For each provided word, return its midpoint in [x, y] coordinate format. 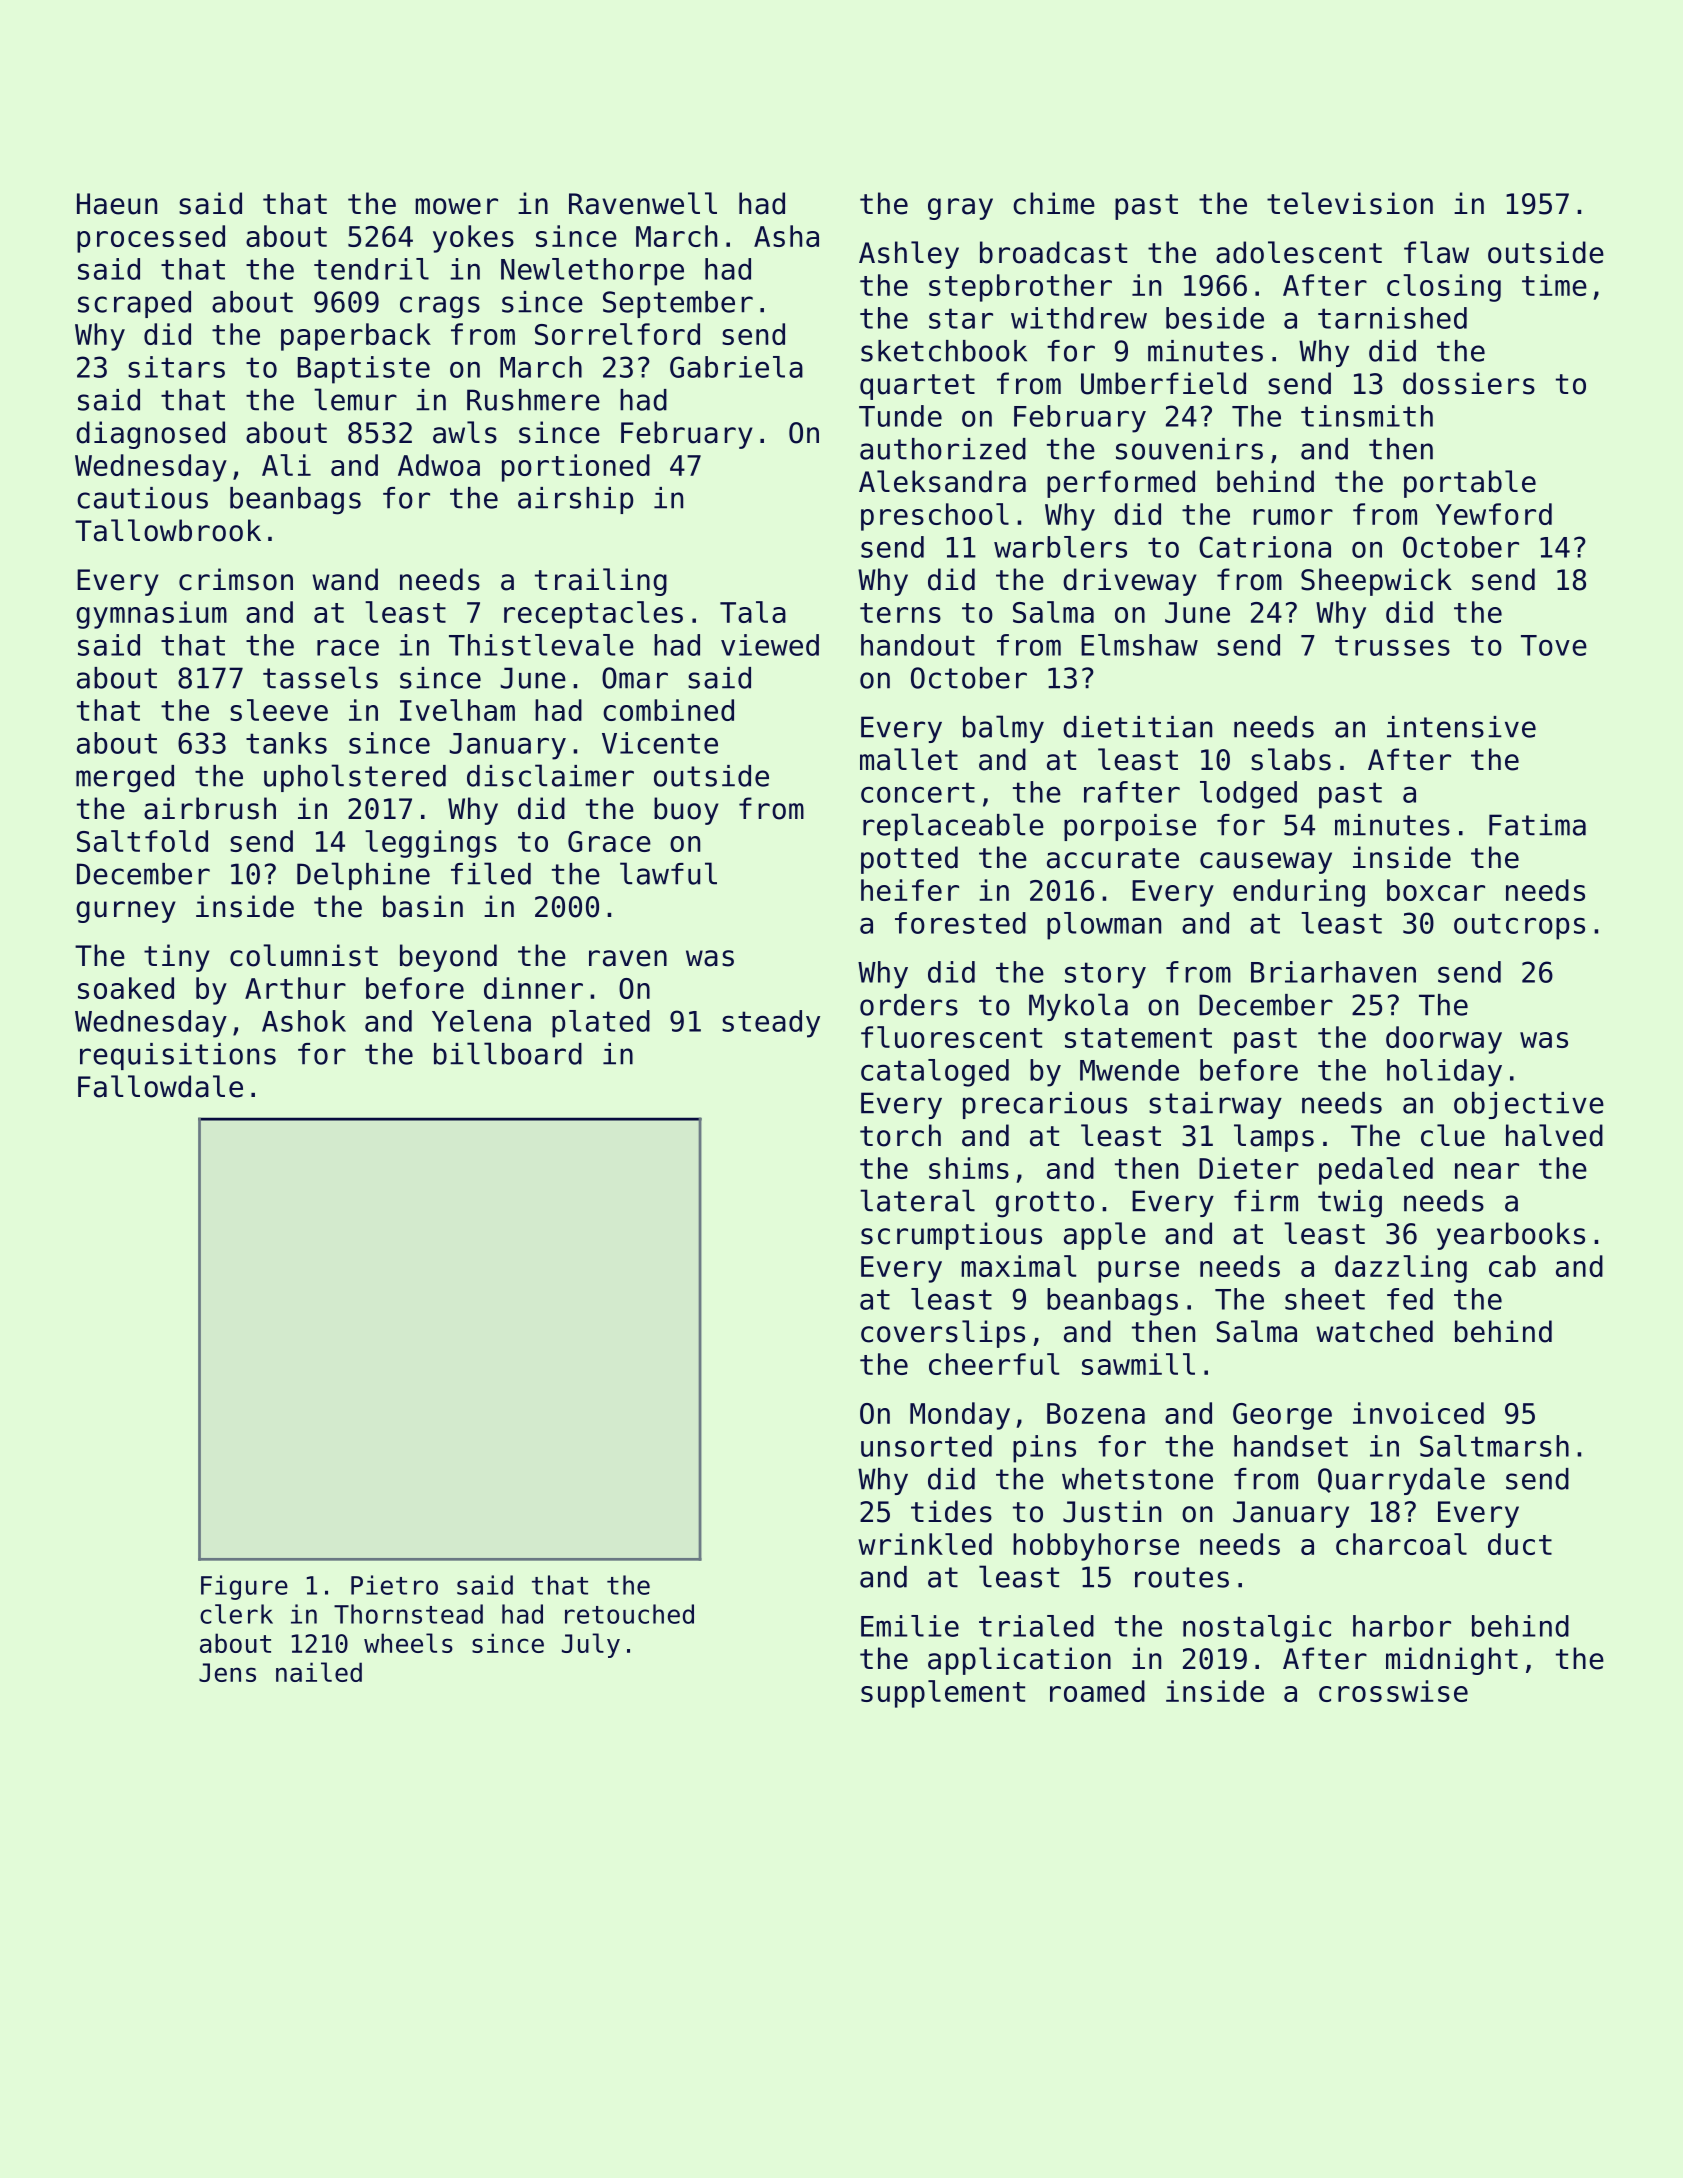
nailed [319, 1672]
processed [151, 239]
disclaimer [550, 775]
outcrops [1519, 926]
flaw [1436, 252]
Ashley [909, 255]
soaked [126, 988]
